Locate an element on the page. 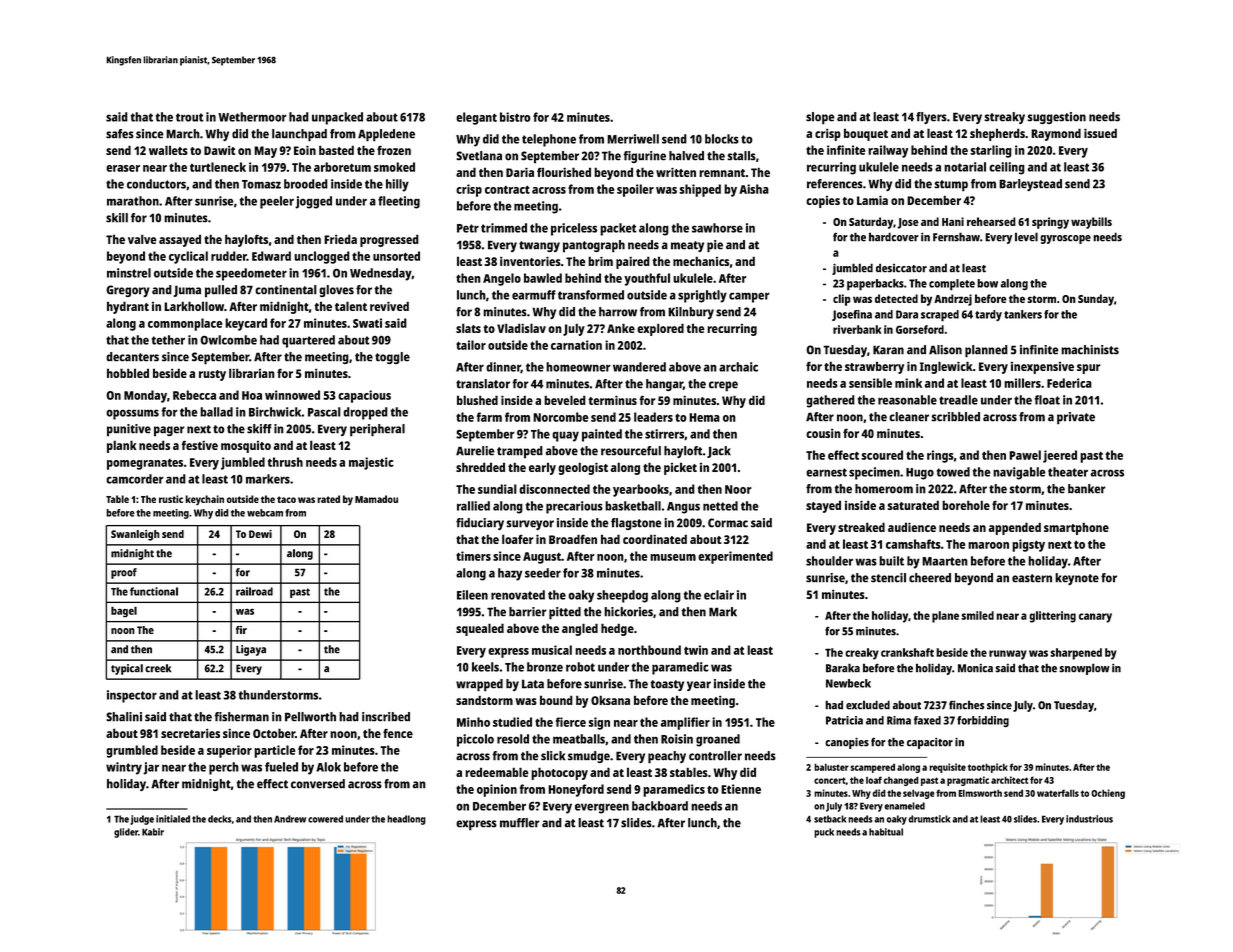 This document has width=1233, height=952. evergreen is located at coordinates (602, 808).
